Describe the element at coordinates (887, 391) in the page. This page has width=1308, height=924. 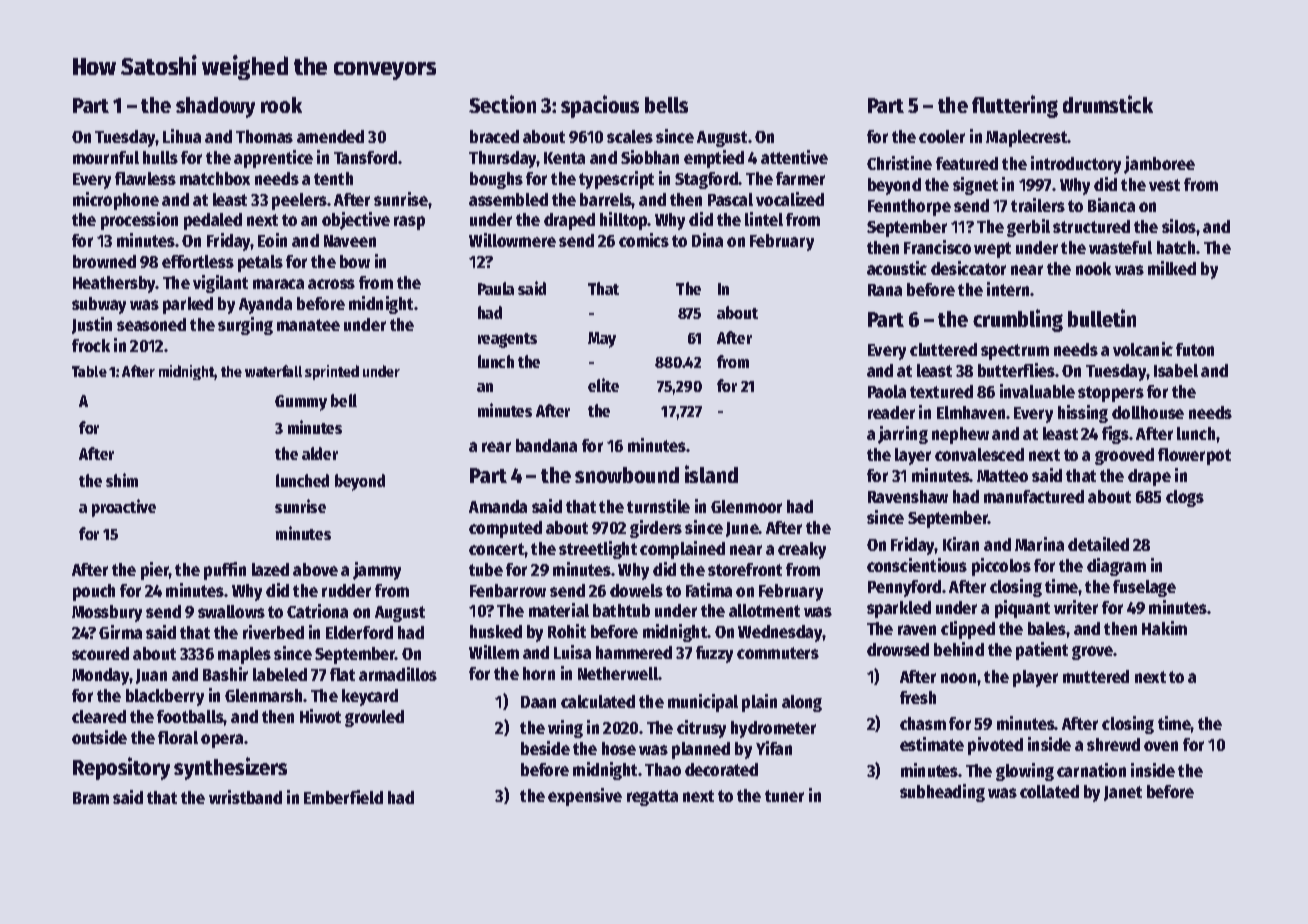
I see `Paola` at that location.
